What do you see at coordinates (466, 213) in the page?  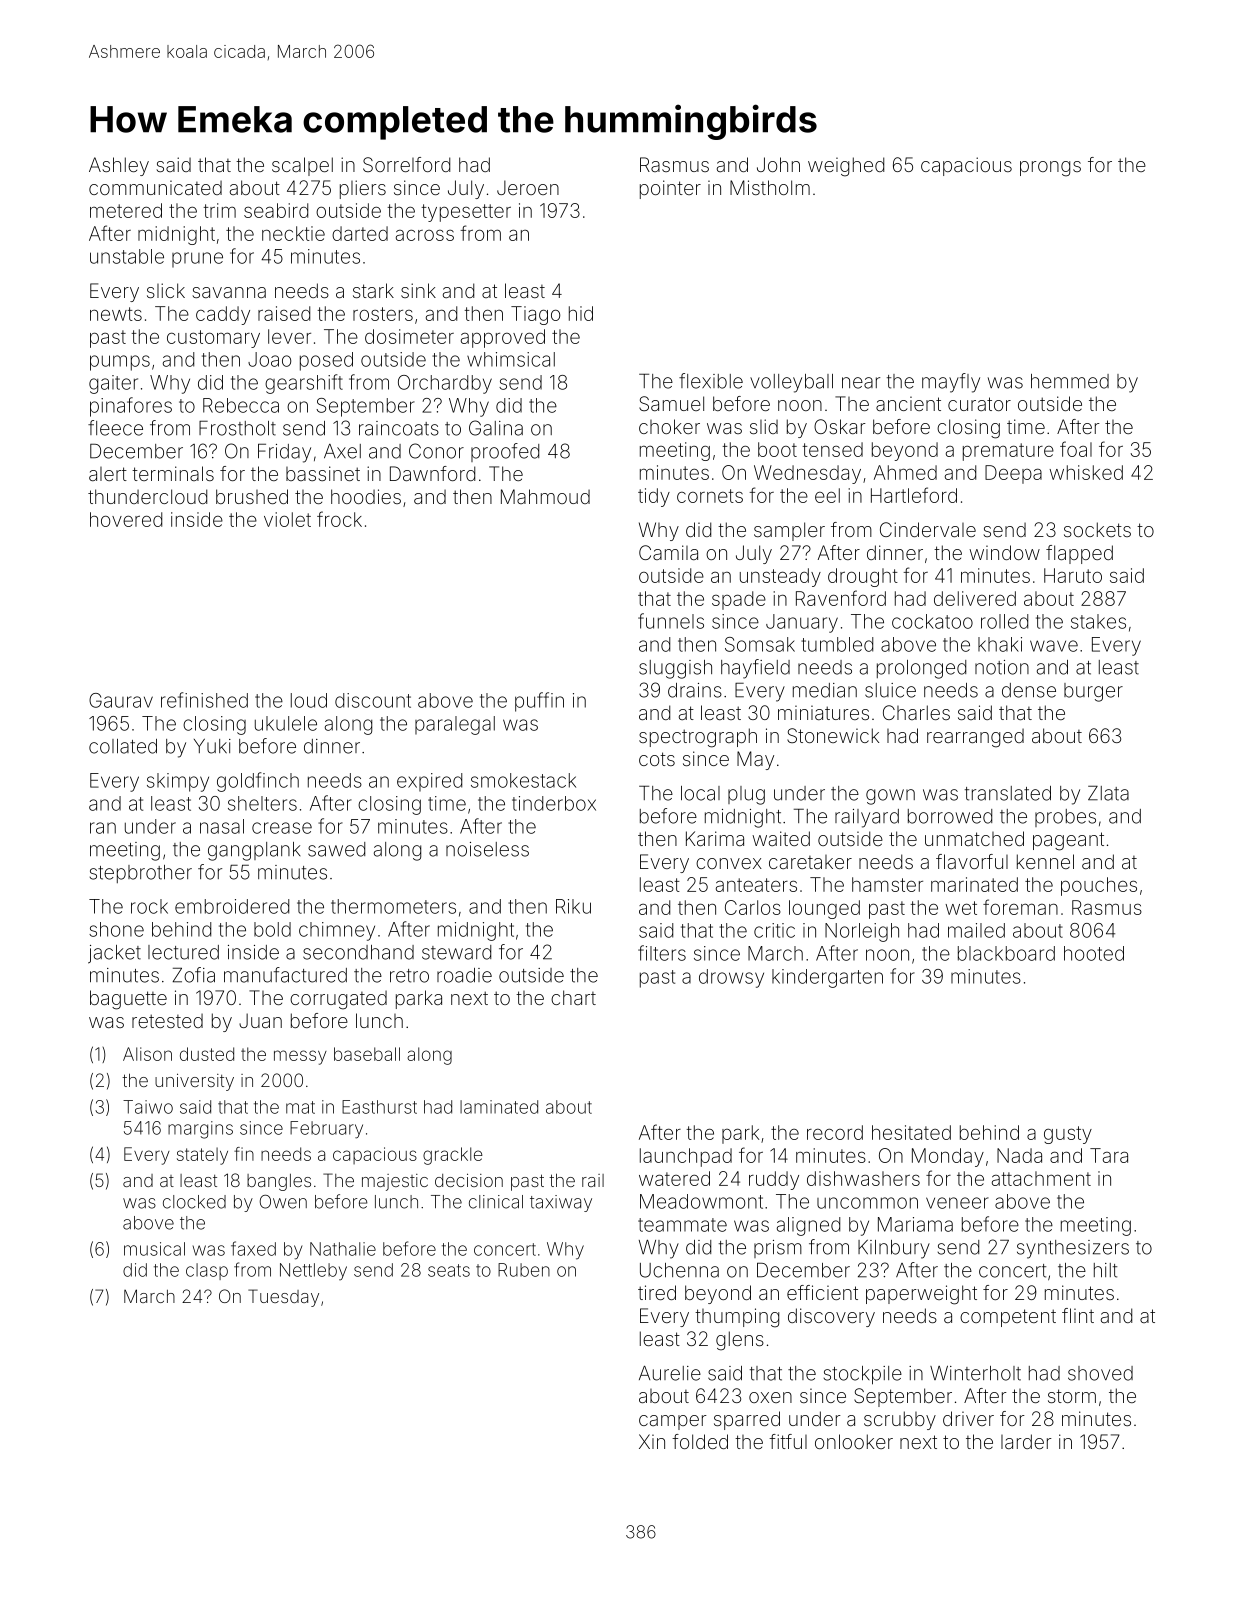 I see `typesetter` at bounding box center [466, 213].
